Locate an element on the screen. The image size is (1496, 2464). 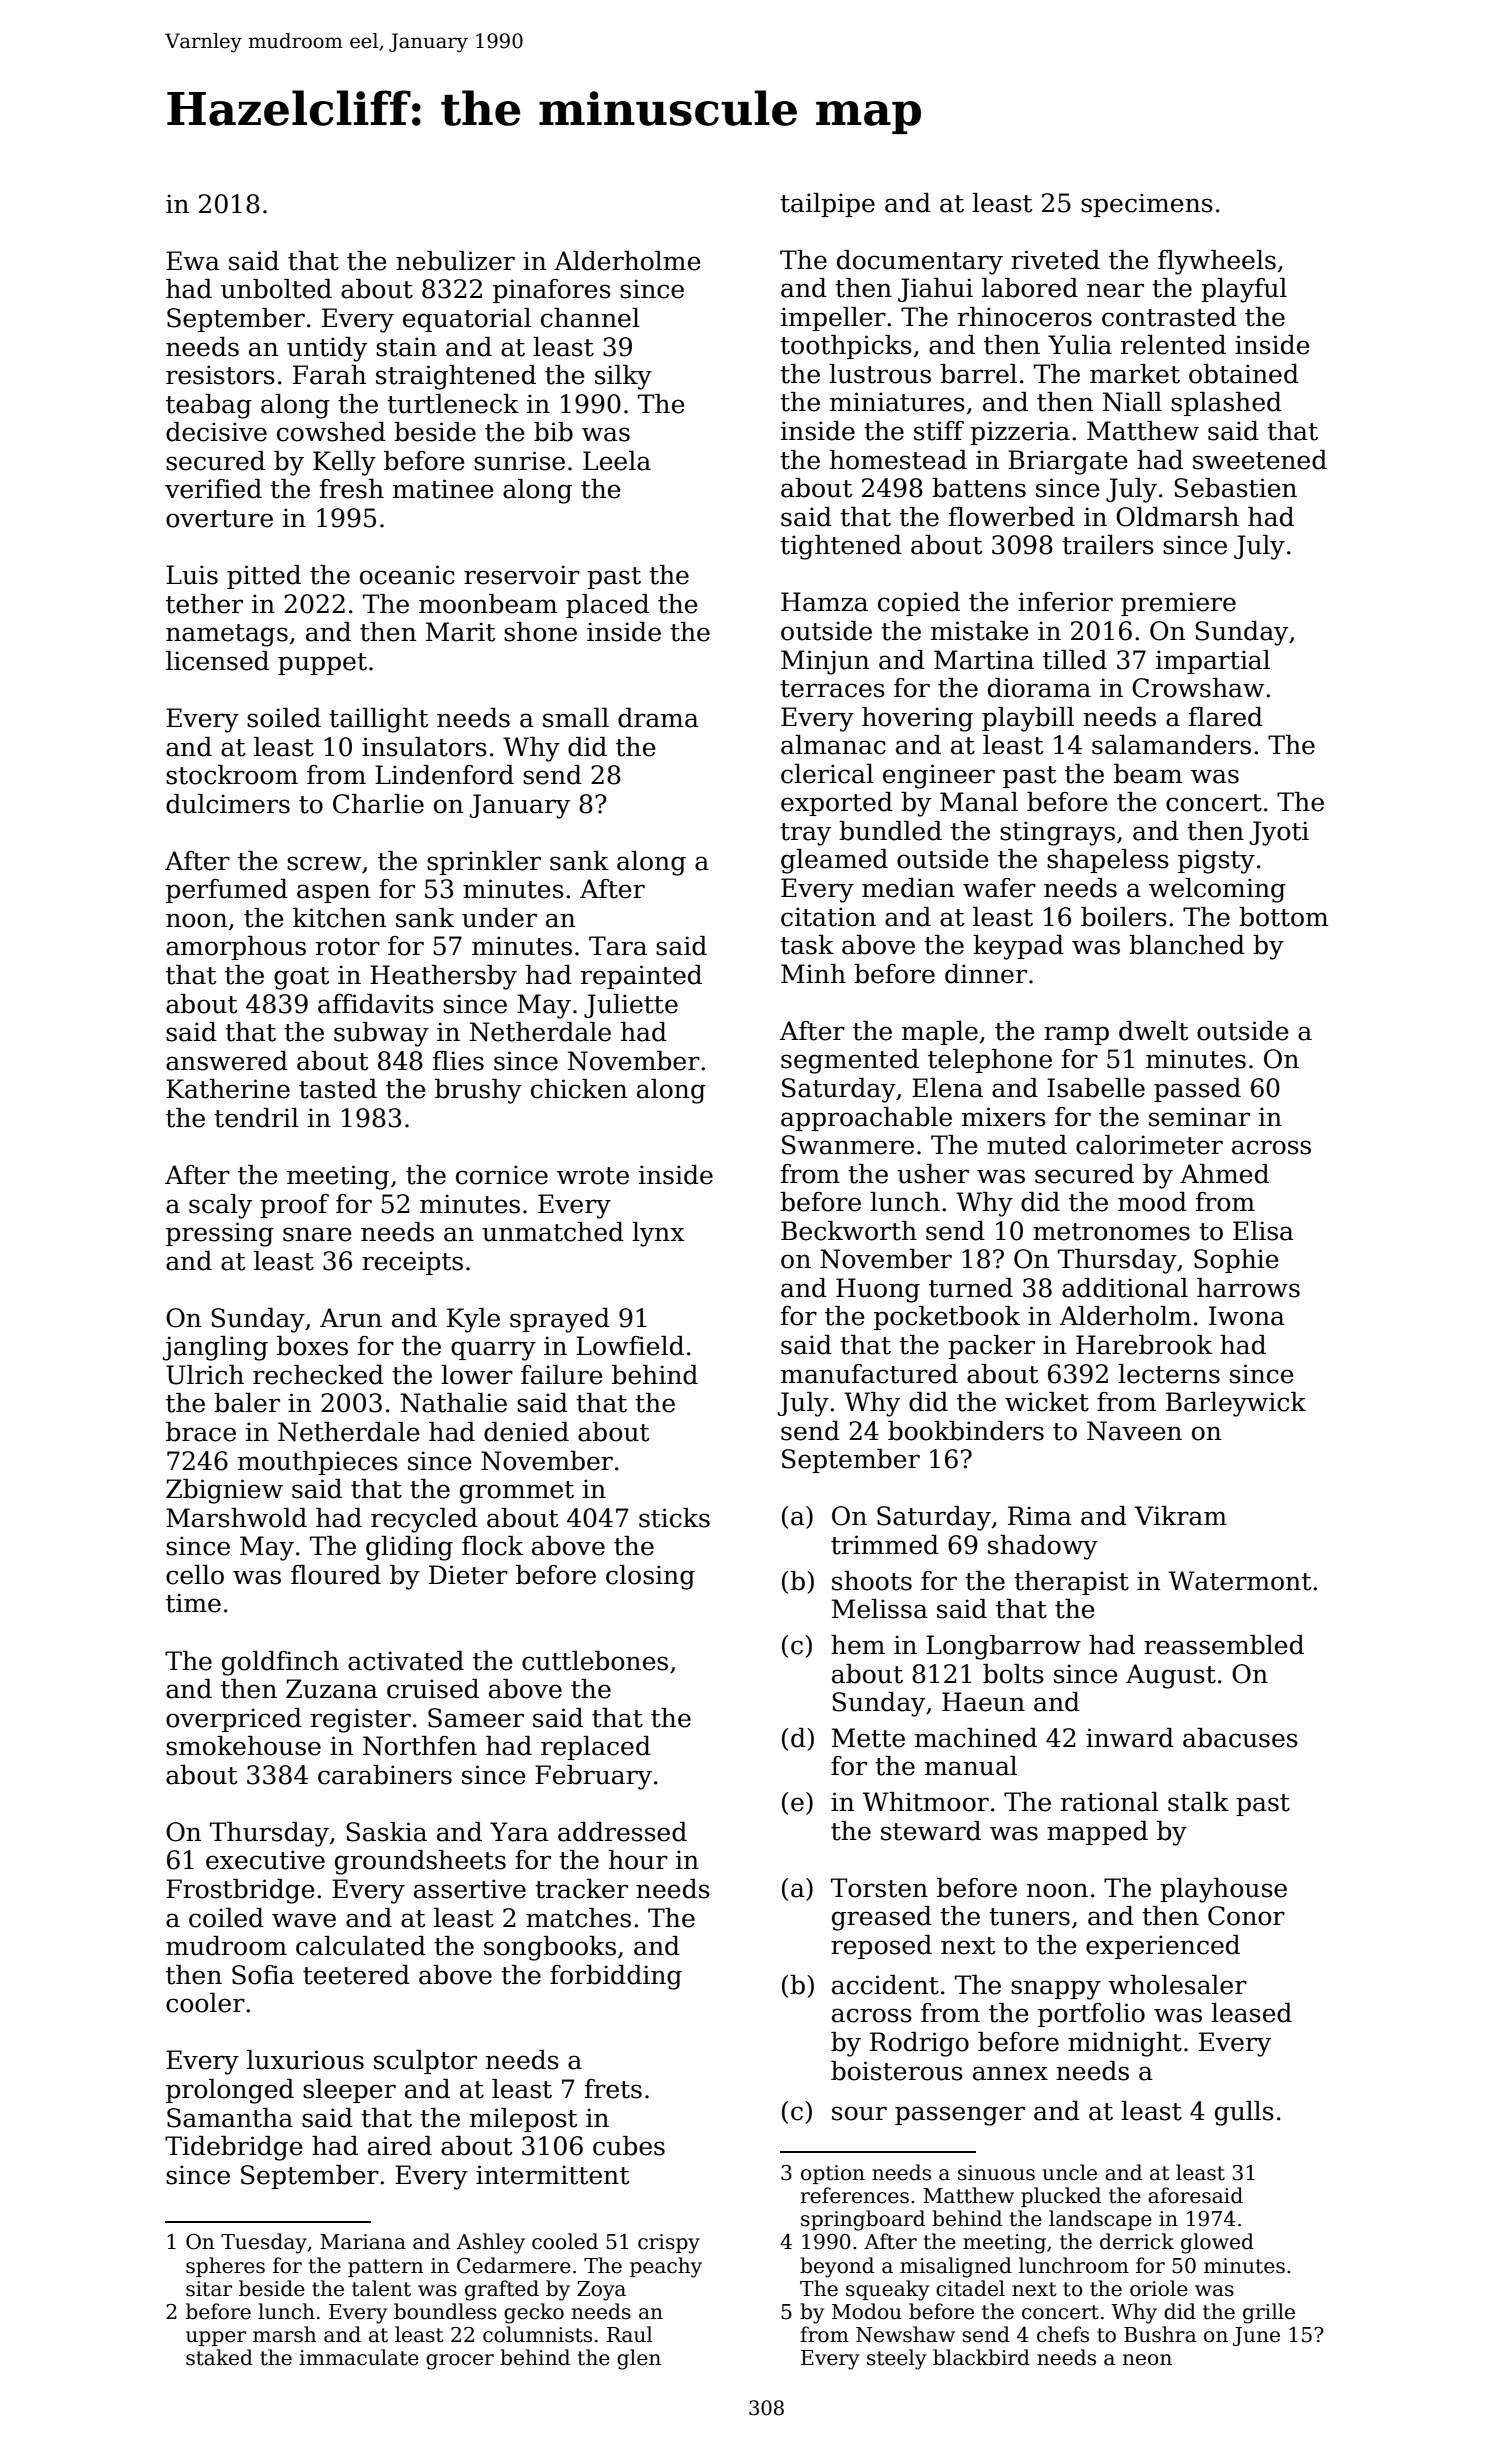
pressing is located at coordinates (220, 1234).
